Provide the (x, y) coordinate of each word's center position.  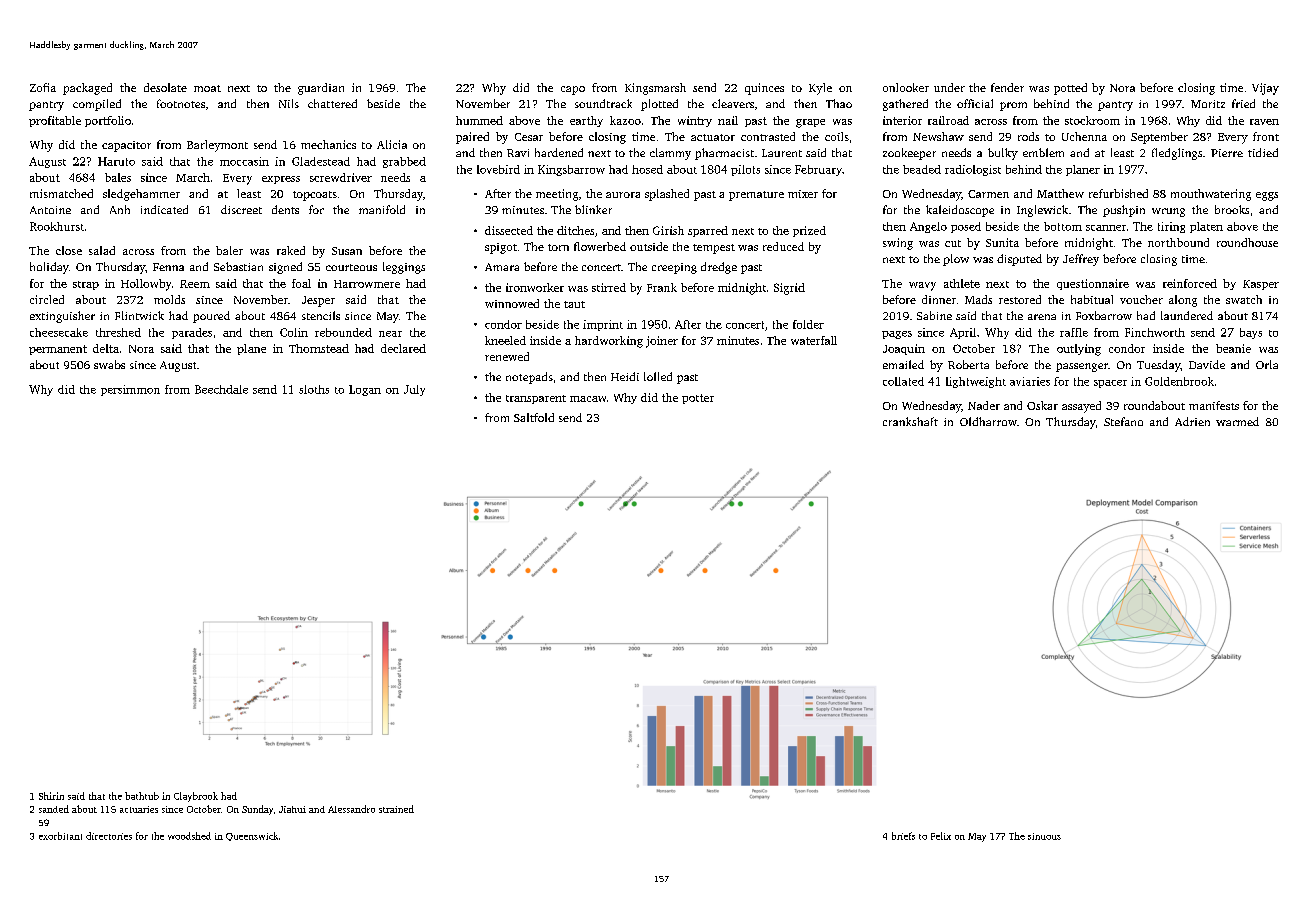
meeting (557, 195)
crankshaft (910, 421)
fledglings (1177, 154)
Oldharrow (988, 421)
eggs (1267, 196)
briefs (903, 836)
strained (396, 809)
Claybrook (196, 797)
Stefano (1123, 421)
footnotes (181, 103)
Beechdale (221, 389)
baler (229, 250)
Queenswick (252, 836)
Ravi (518, 153)
